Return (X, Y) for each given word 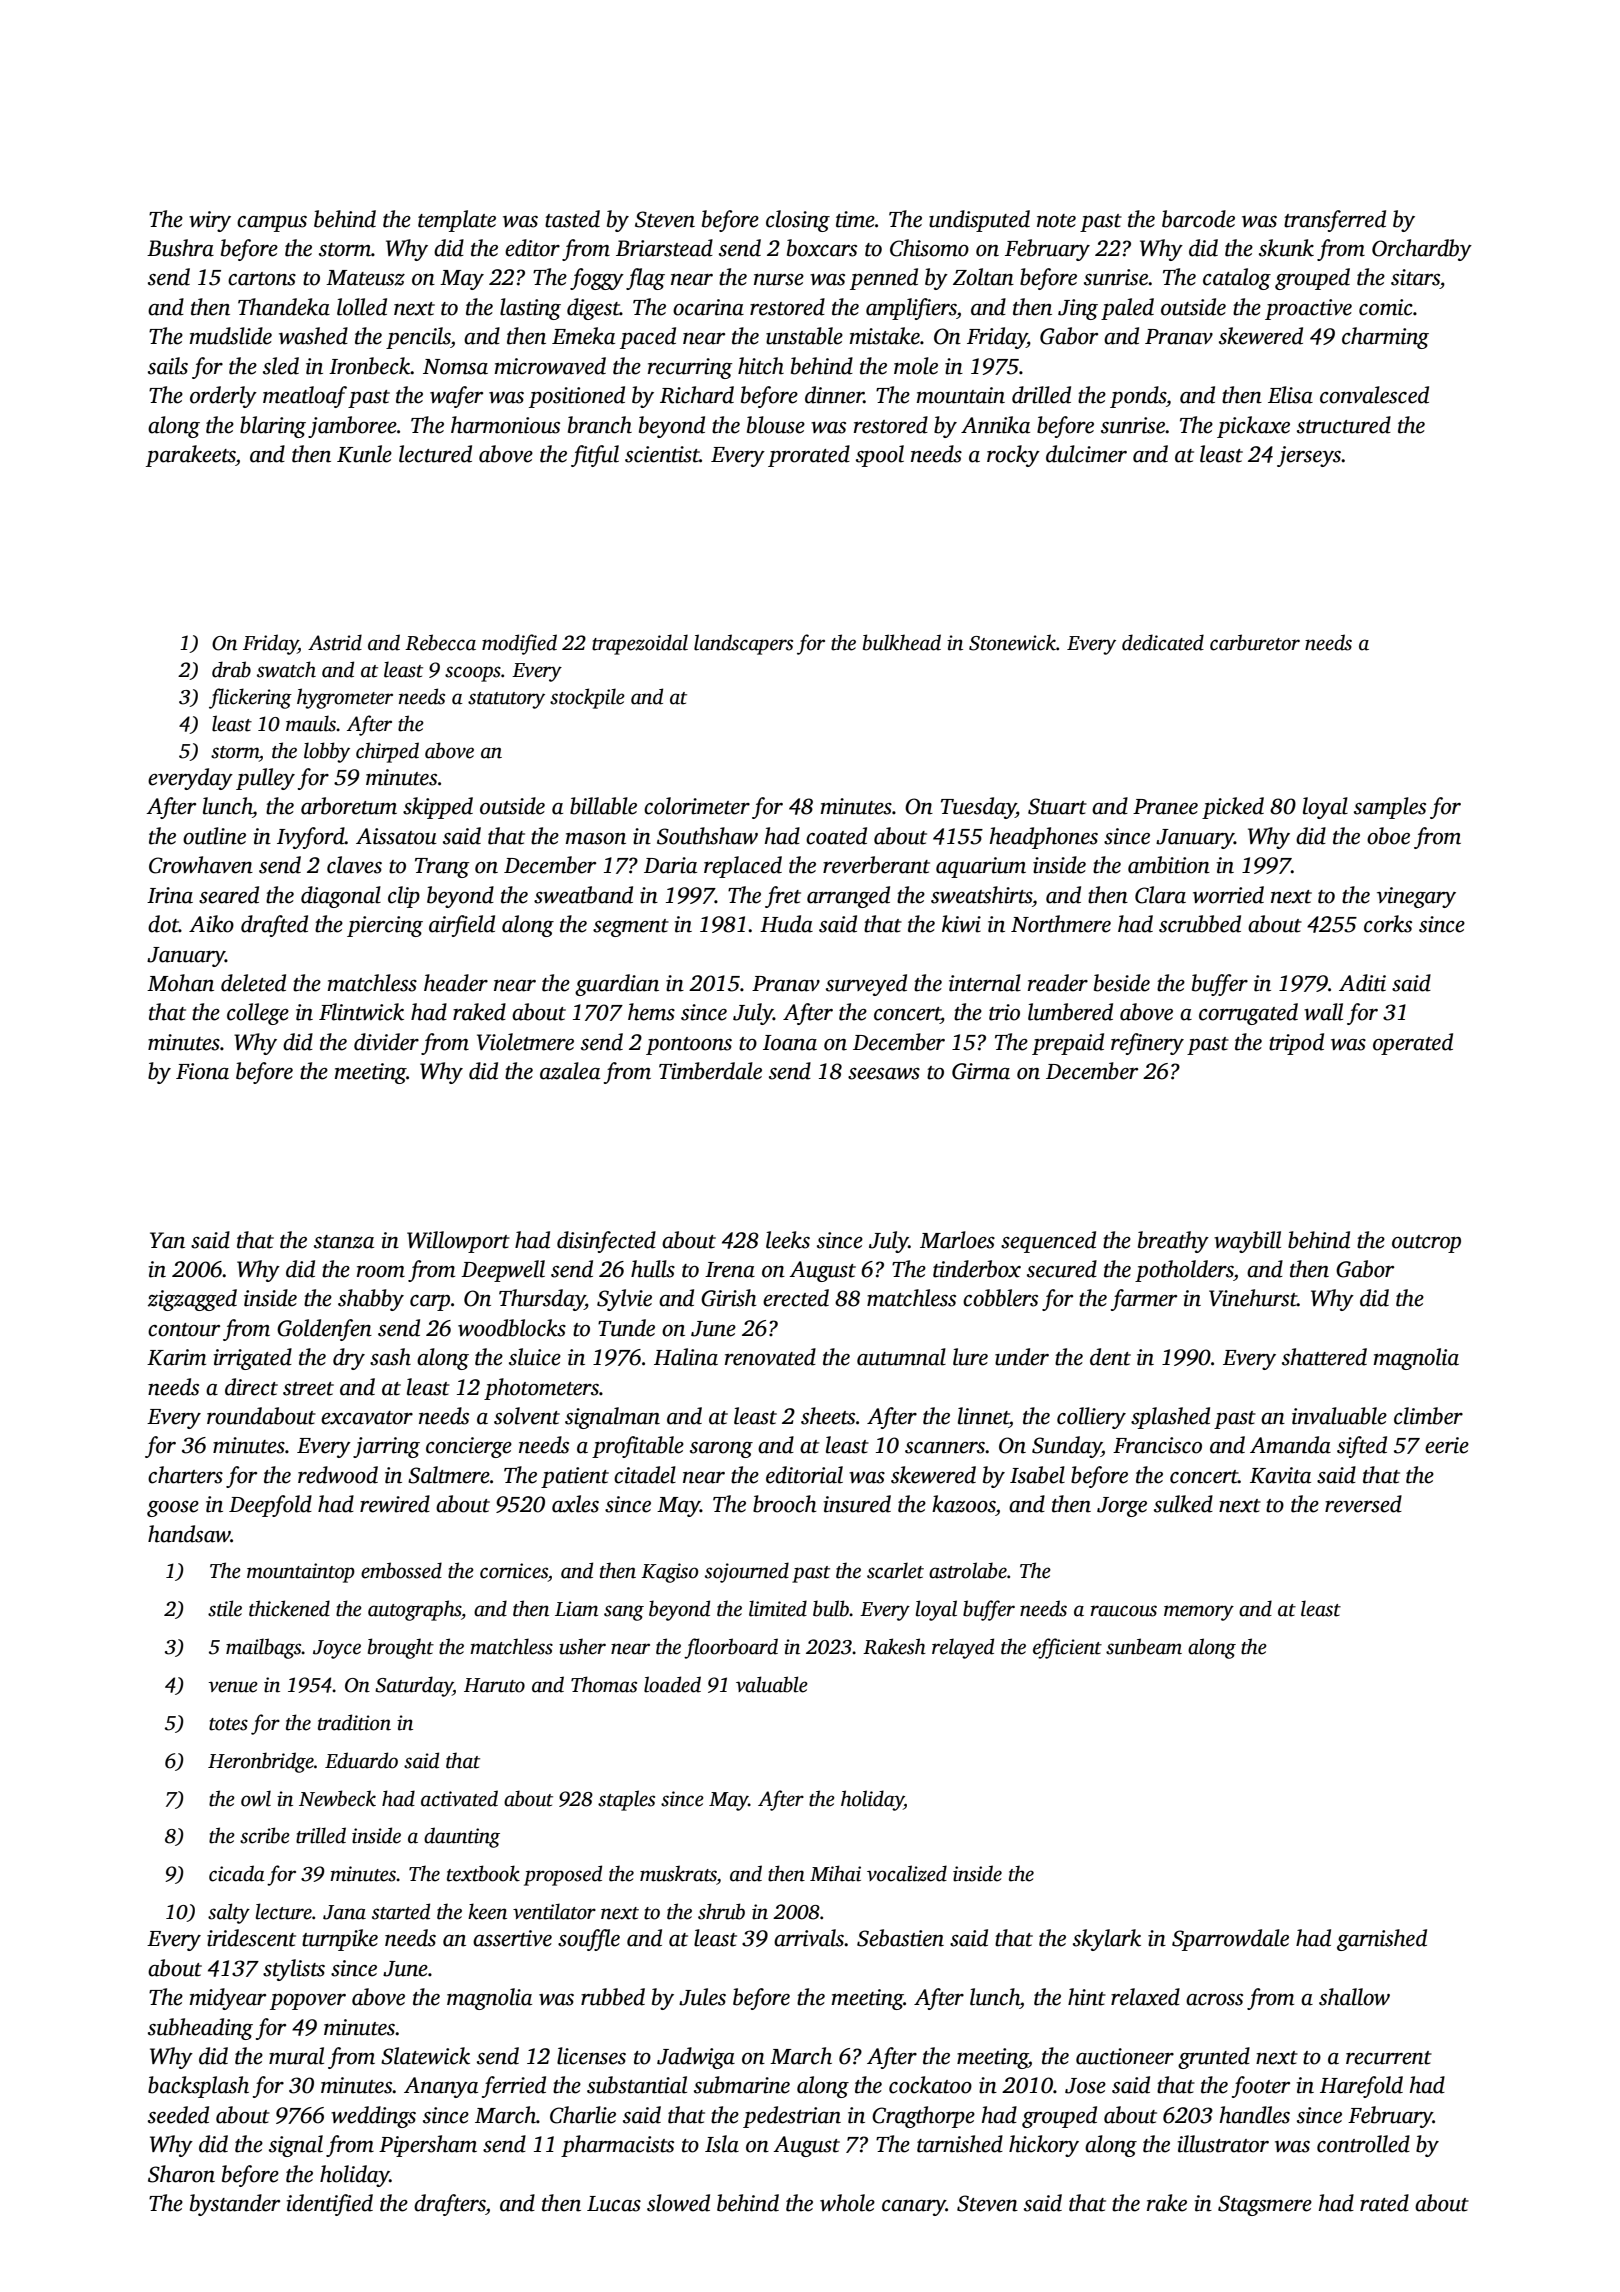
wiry (210, 221)
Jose (1085, 2086)
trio (1004, 1012)
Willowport (458, 1242)
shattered (1324, 1357)
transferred (1335, 221)
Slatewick (425, 2056)
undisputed (979, 221)
